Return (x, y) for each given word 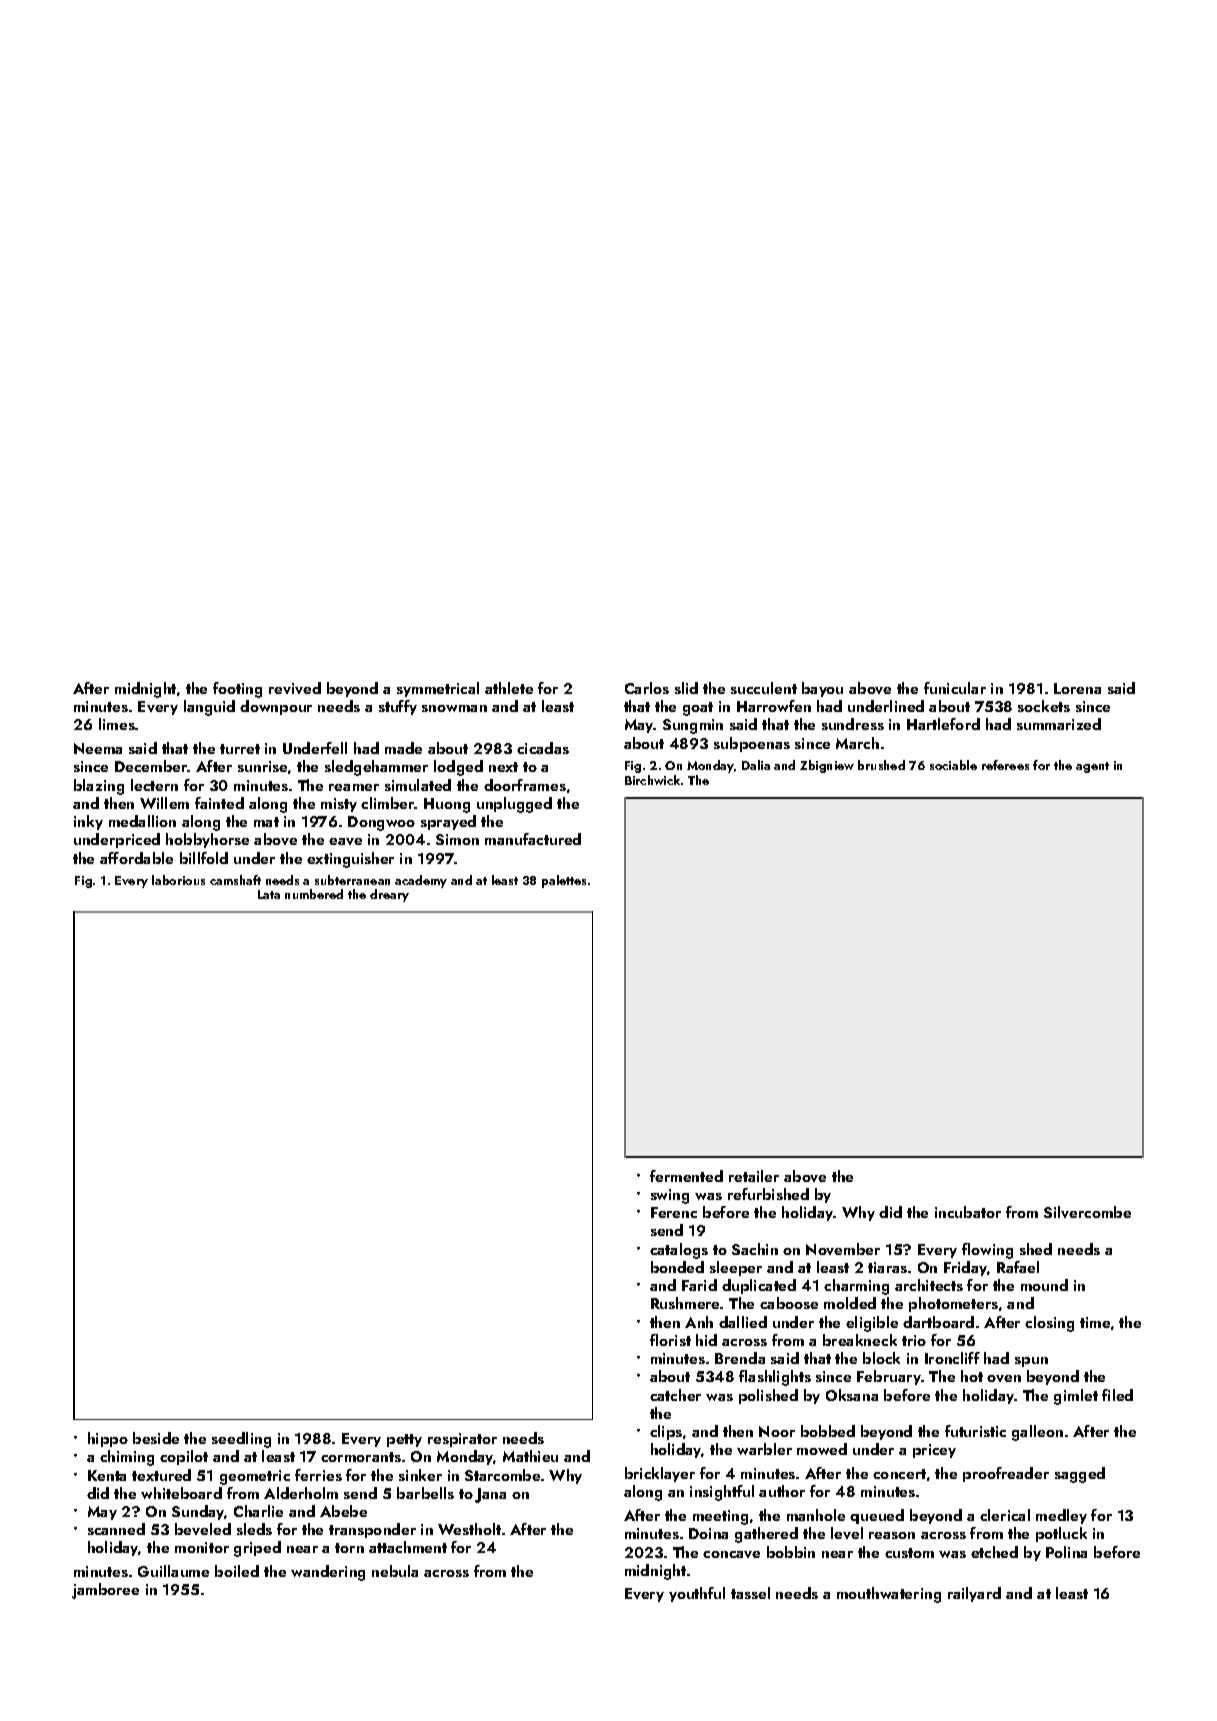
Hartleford (943, 724)
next (503, 767)
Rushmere (686, 1303)
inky (88, 822)
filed (1117, 1395)
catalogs (679, 1251)
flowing (987, 1251)
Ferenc (674, 1212)
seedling (241, 1440)
